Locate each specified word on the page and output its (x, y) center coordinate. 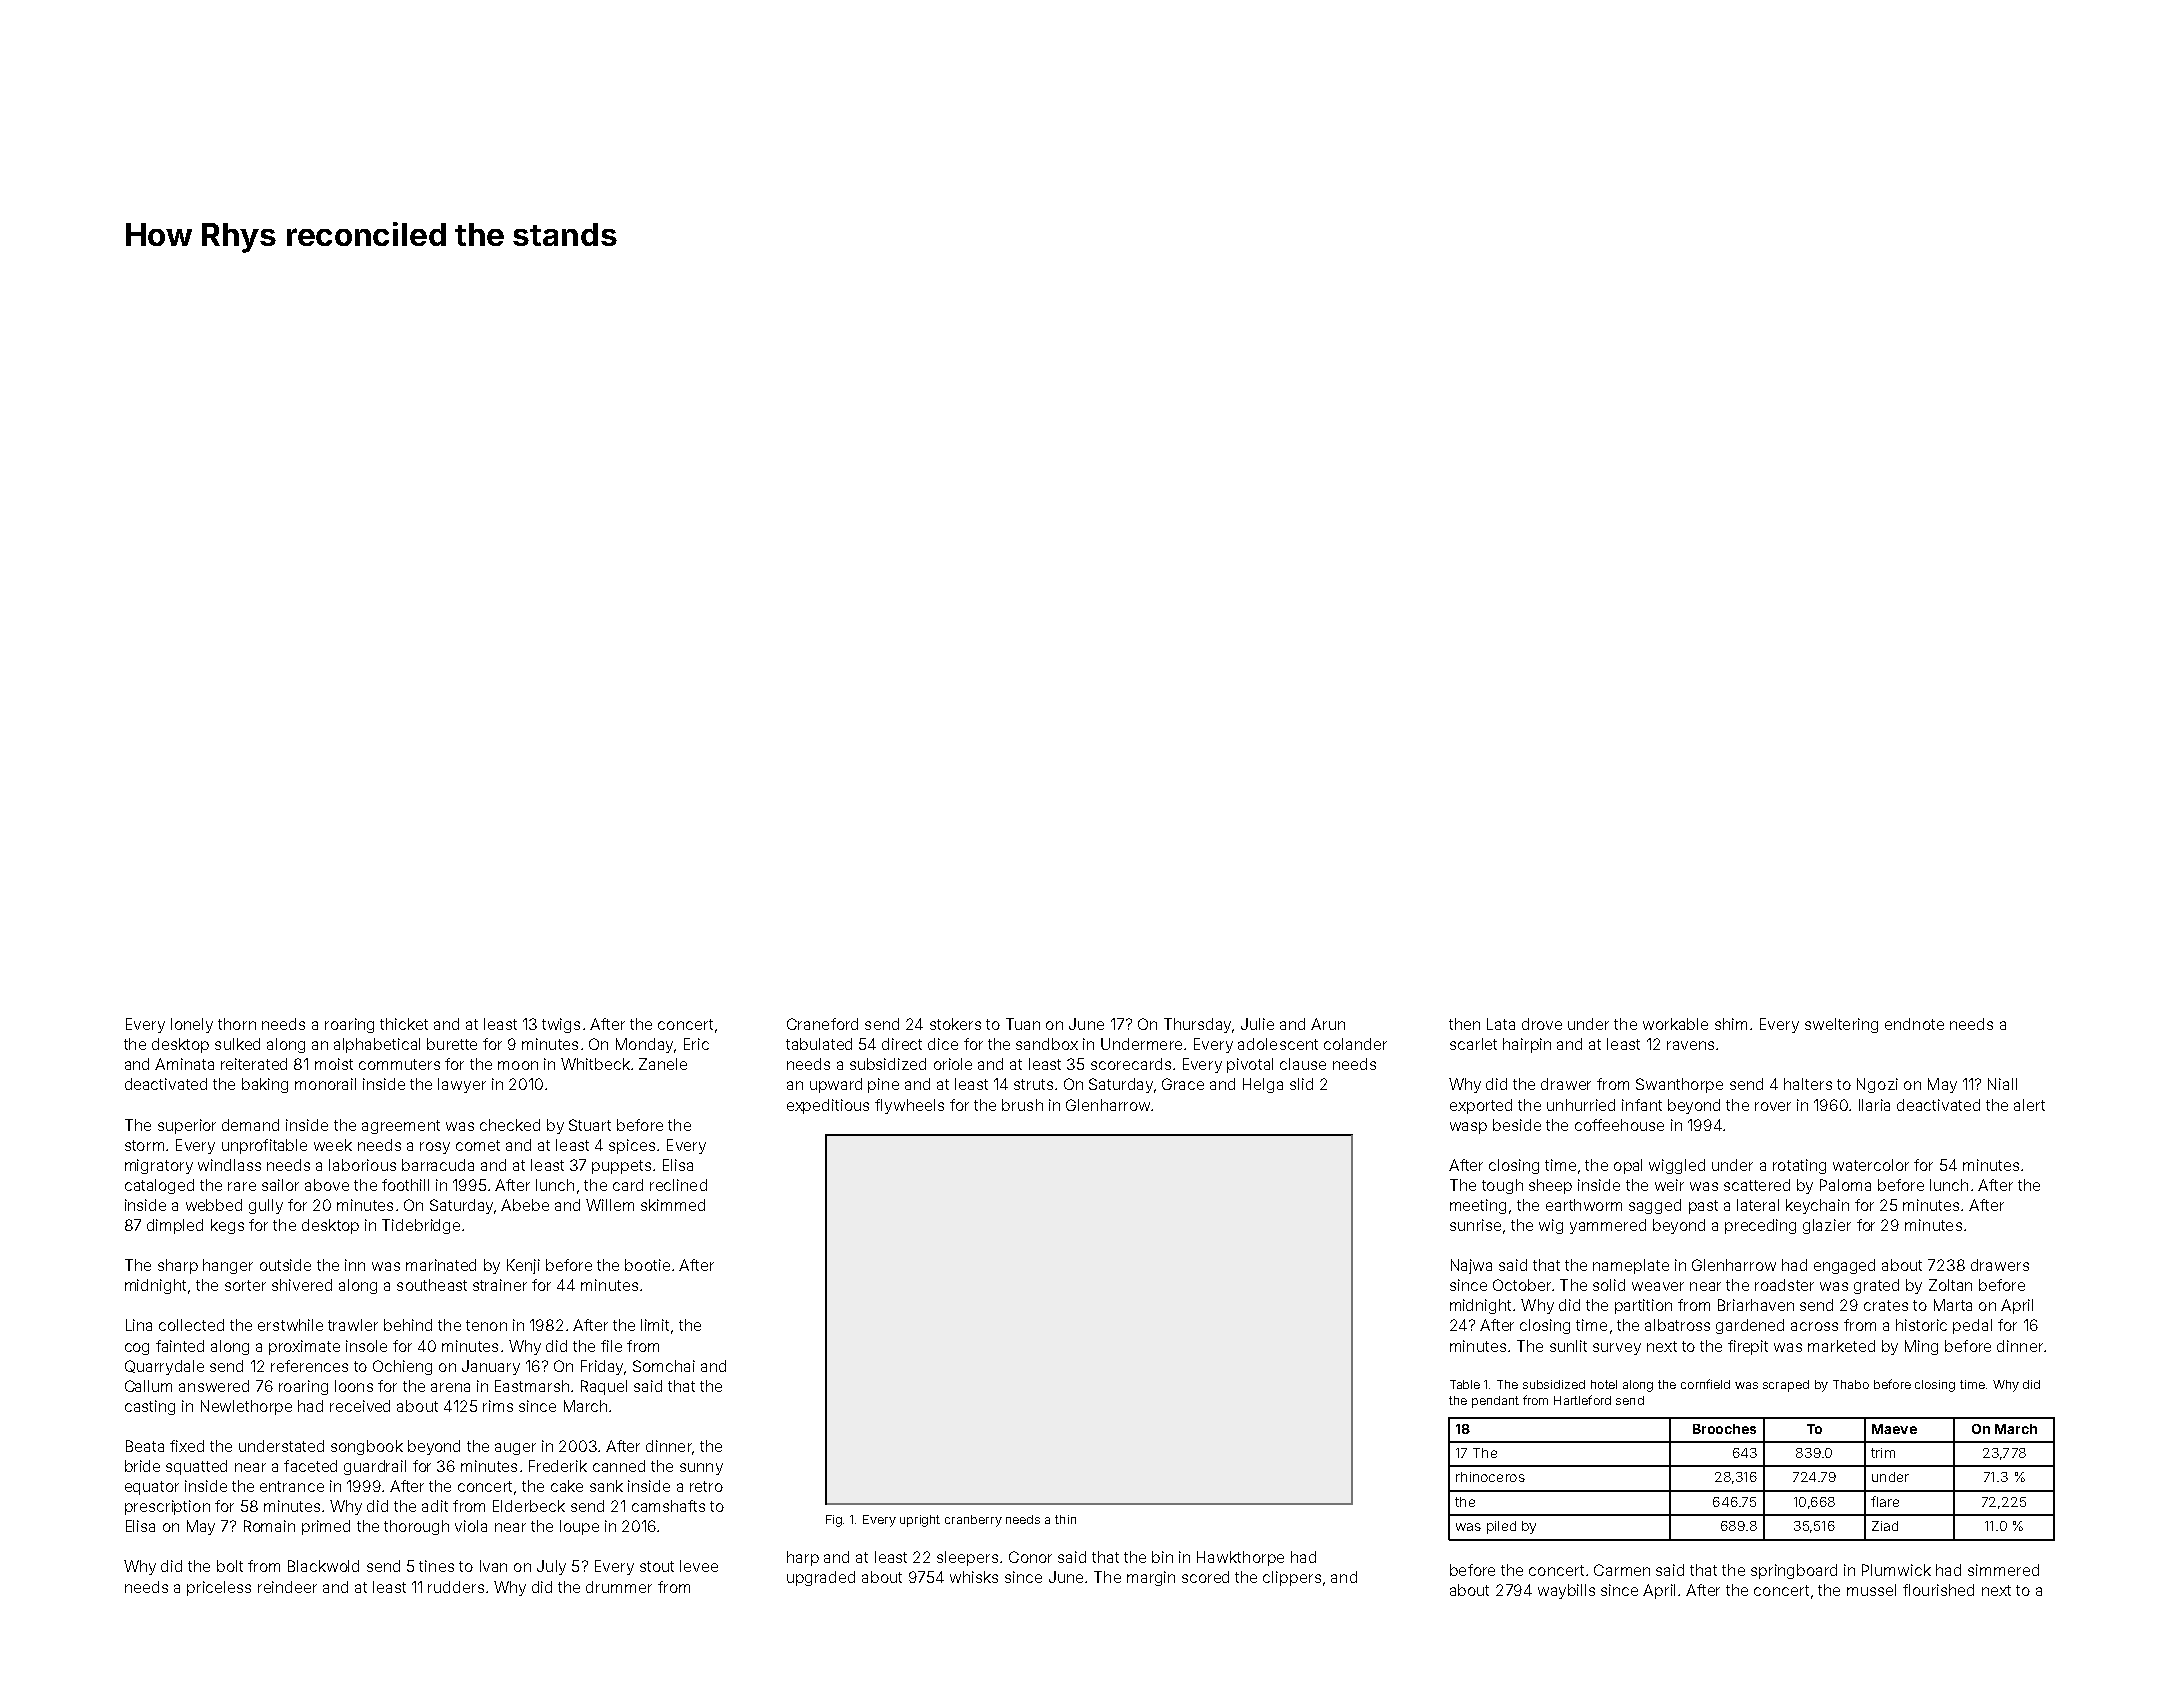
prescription (167, 1507)
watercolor (1871, 1165)
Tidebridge (421, 1226)
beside (1517, 1125)
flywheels (909, 1106)
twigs (561, 1025)
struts (1033, 1084)
